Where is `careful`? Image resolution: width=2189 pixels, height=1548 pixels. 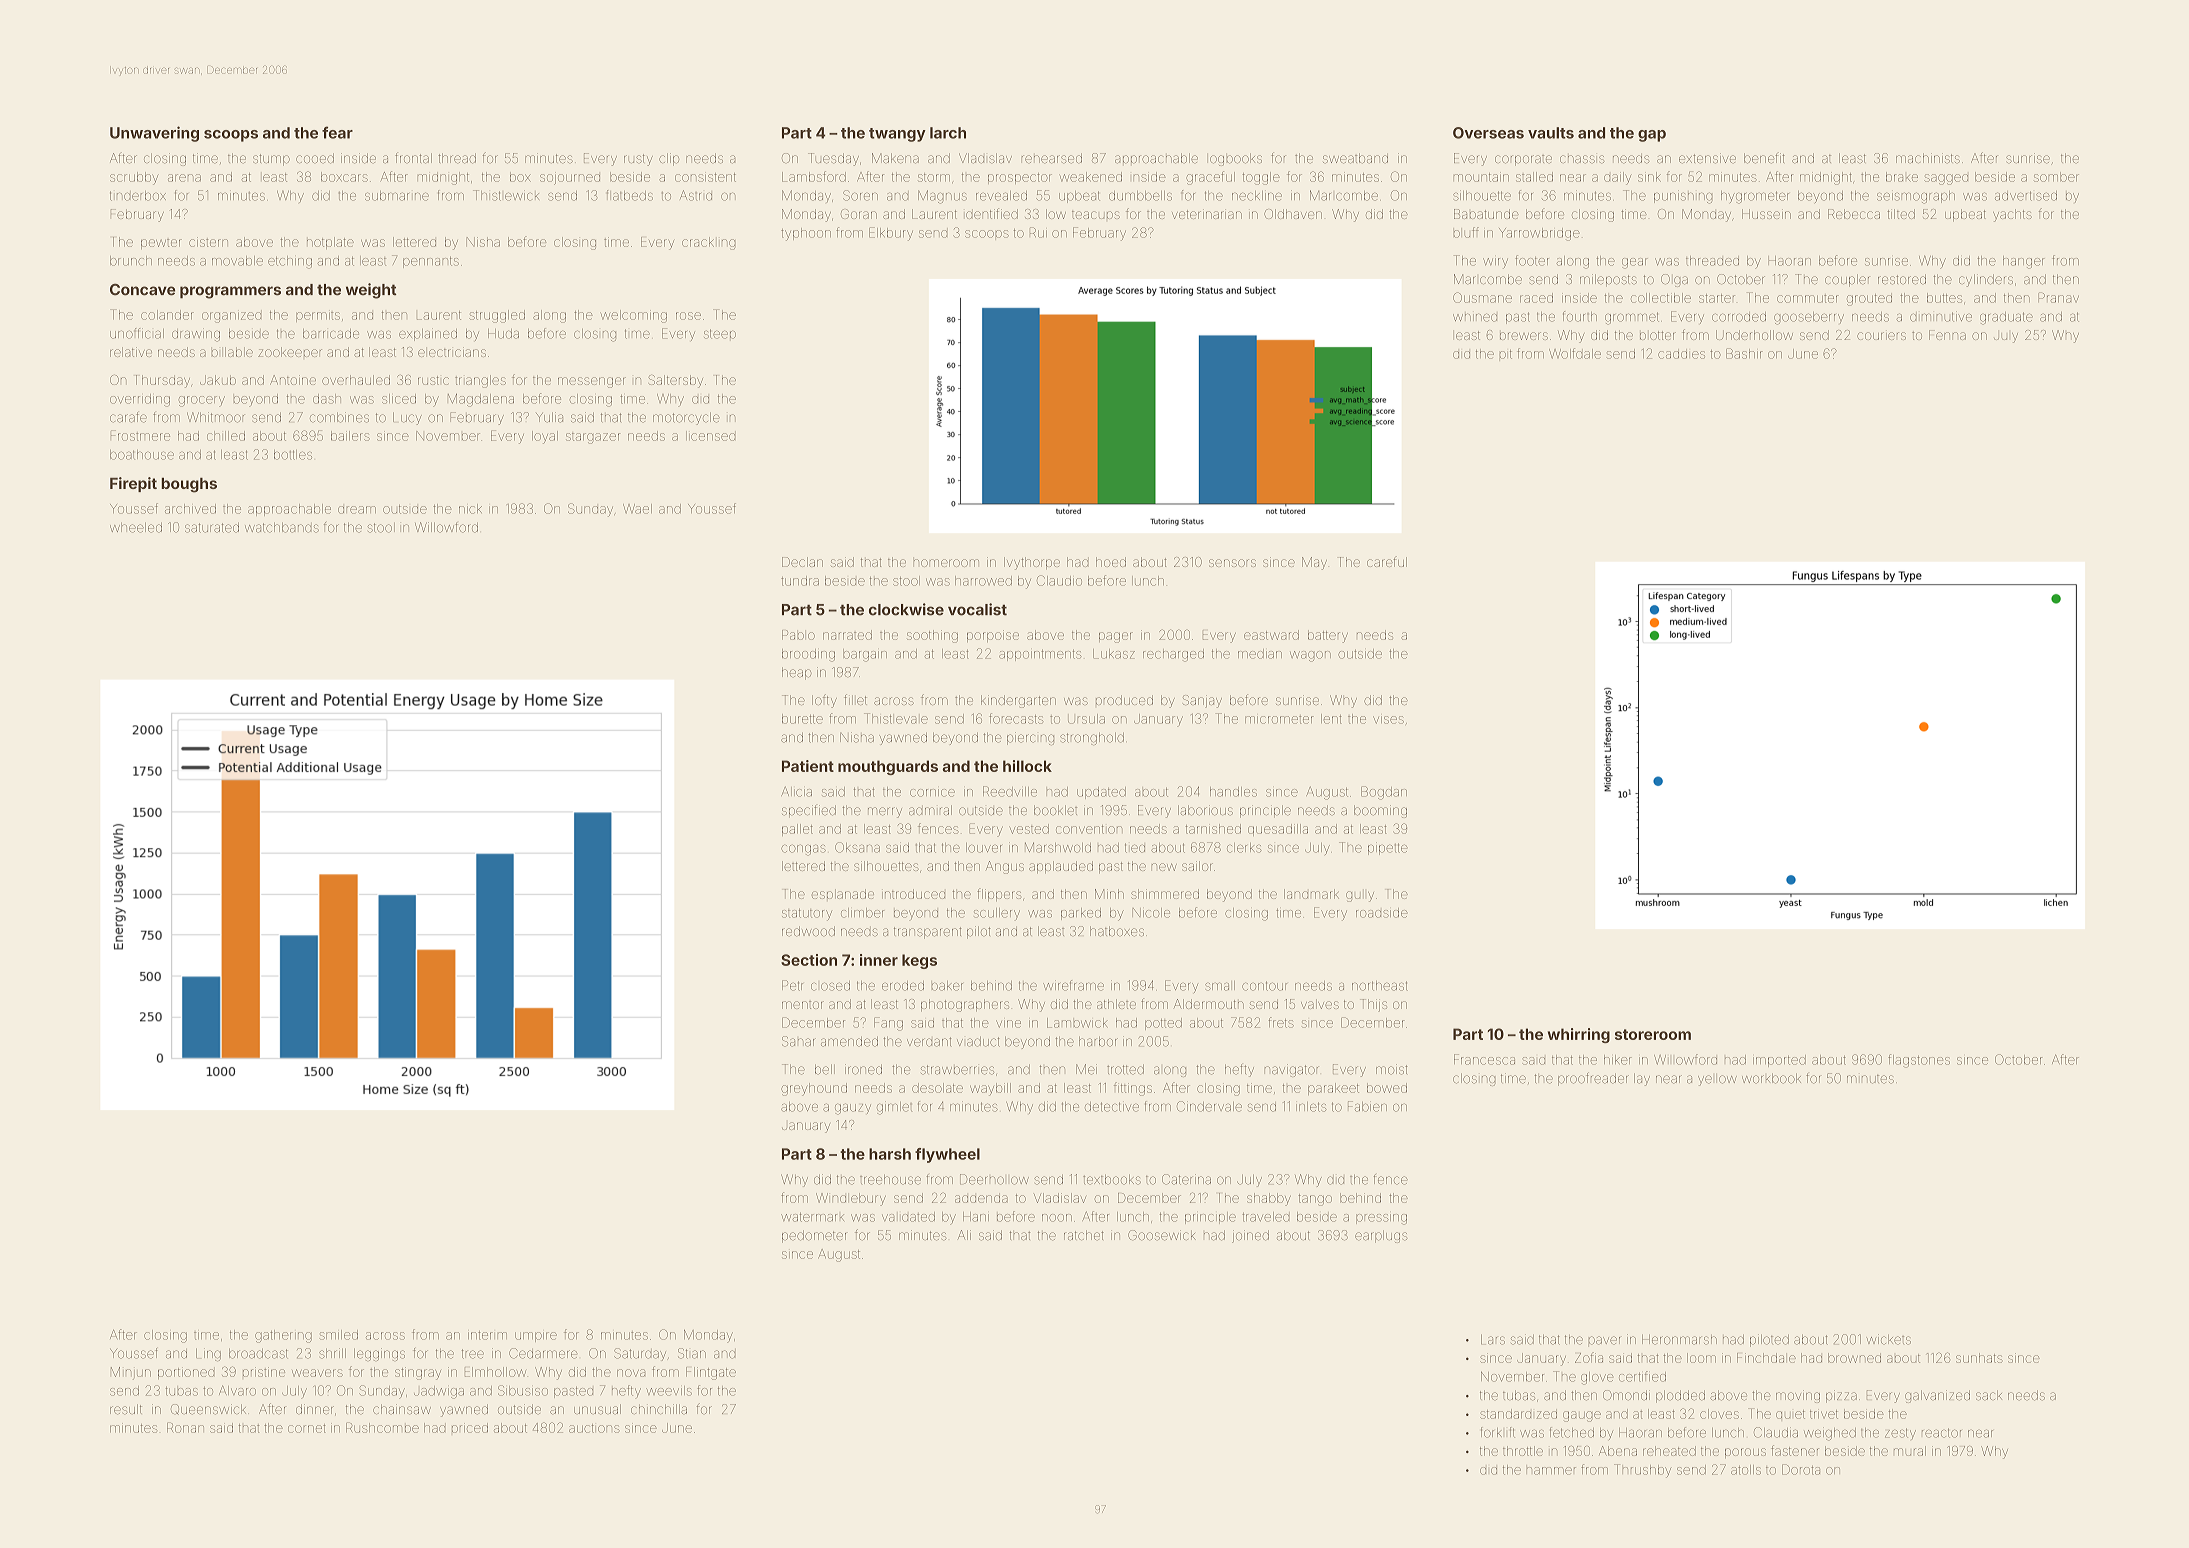
careful is located at coordinates (1387, 561).
